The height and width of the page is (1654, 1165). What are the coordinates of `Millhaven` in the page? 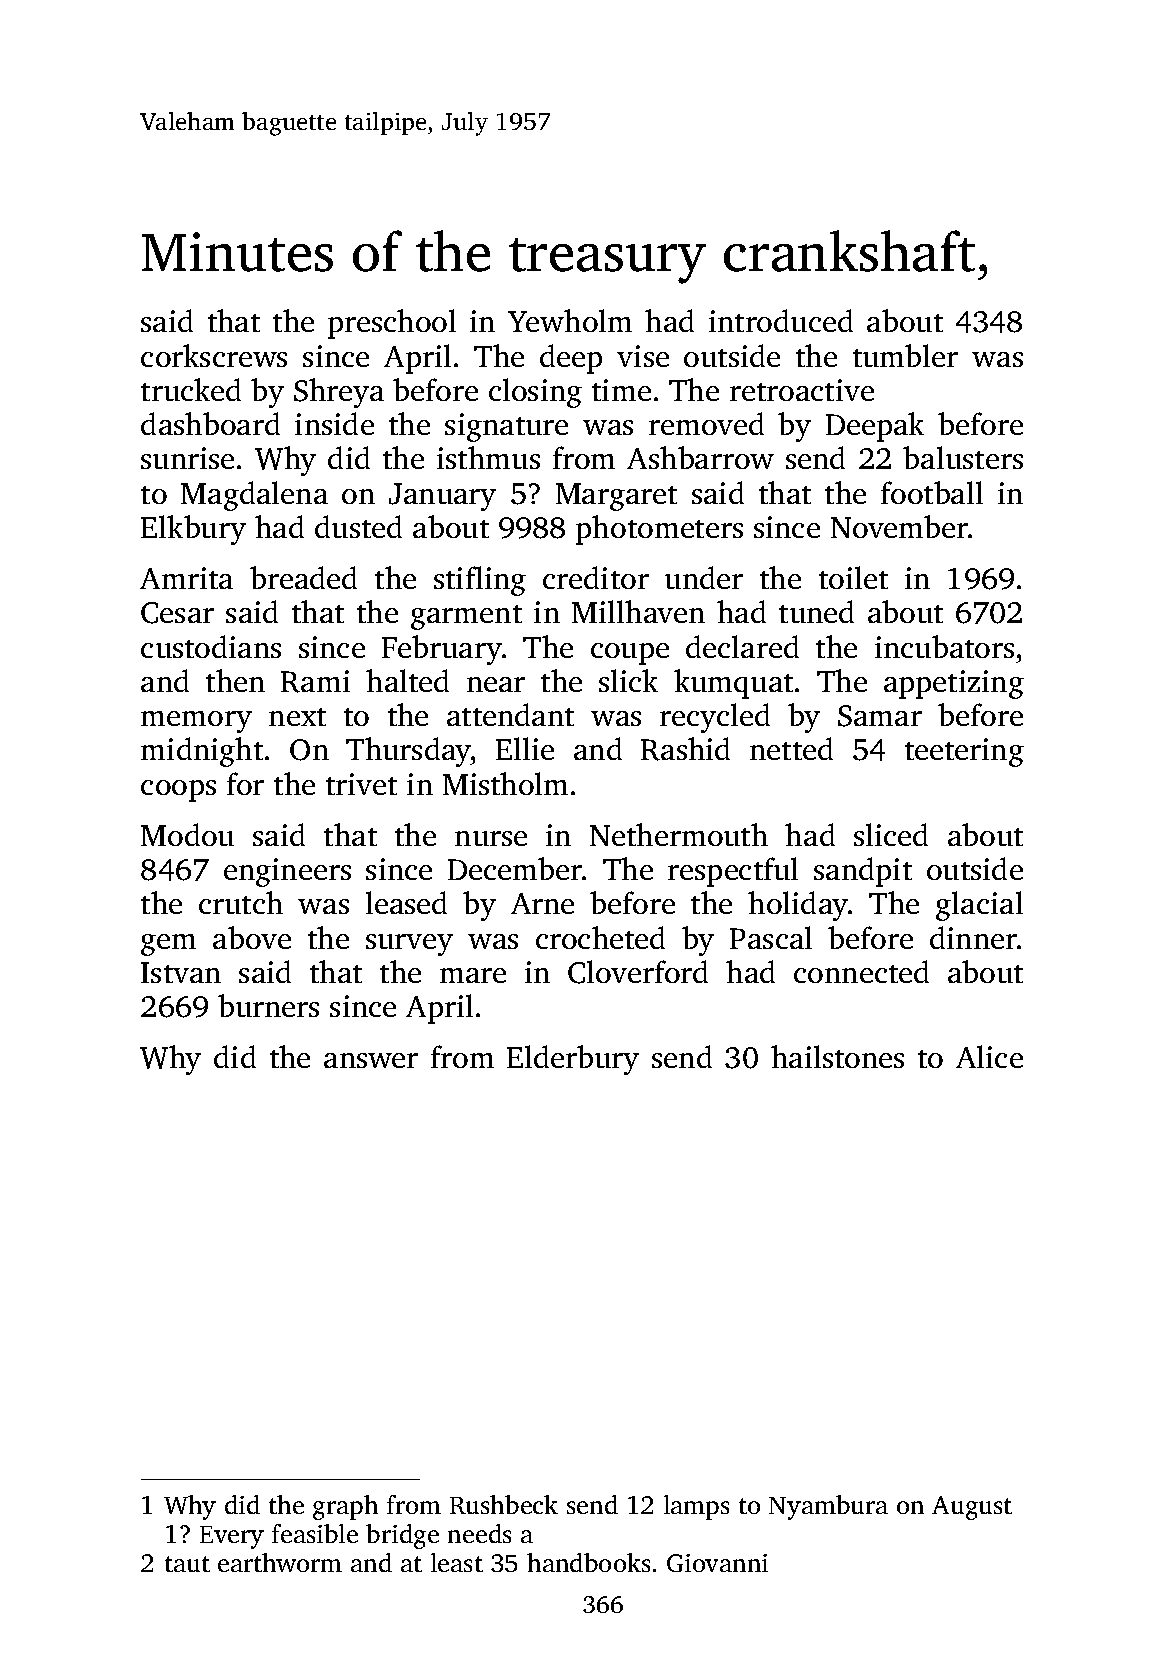 It's located at (638, 611).
